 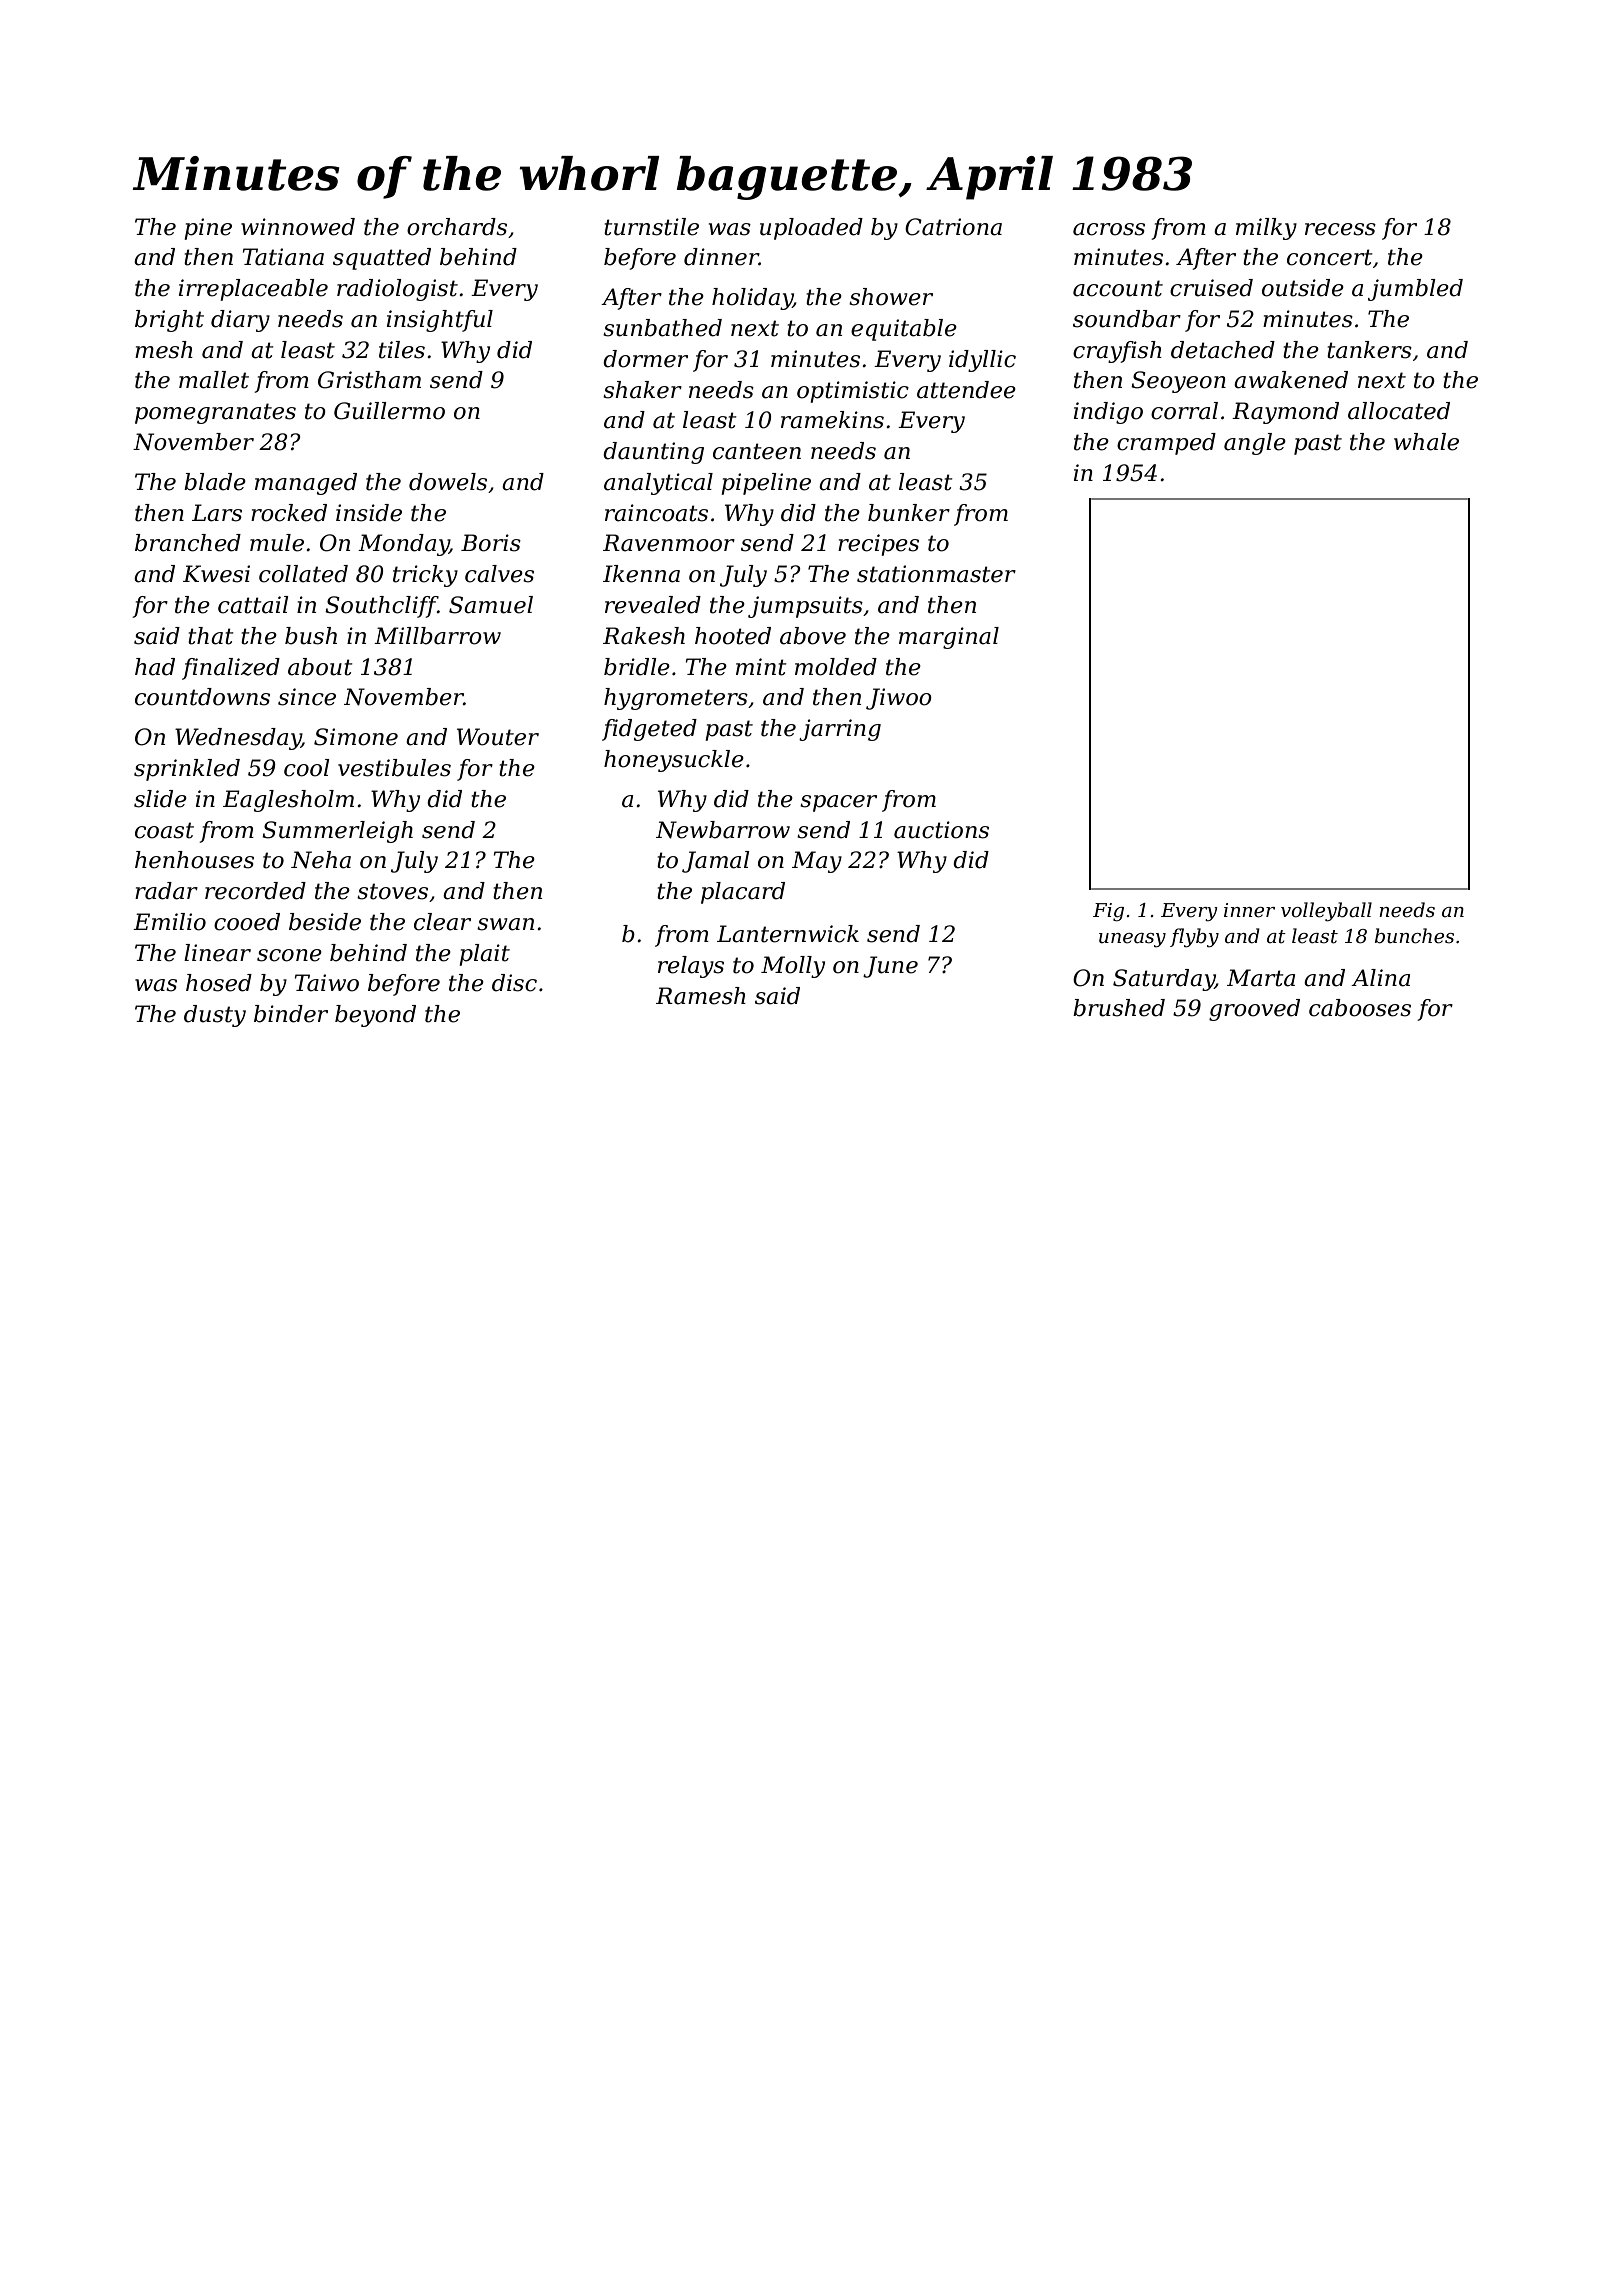 What do you see at coordinates (505, 924) in the image?
I see `swan` at bounding box center [505, 924].
